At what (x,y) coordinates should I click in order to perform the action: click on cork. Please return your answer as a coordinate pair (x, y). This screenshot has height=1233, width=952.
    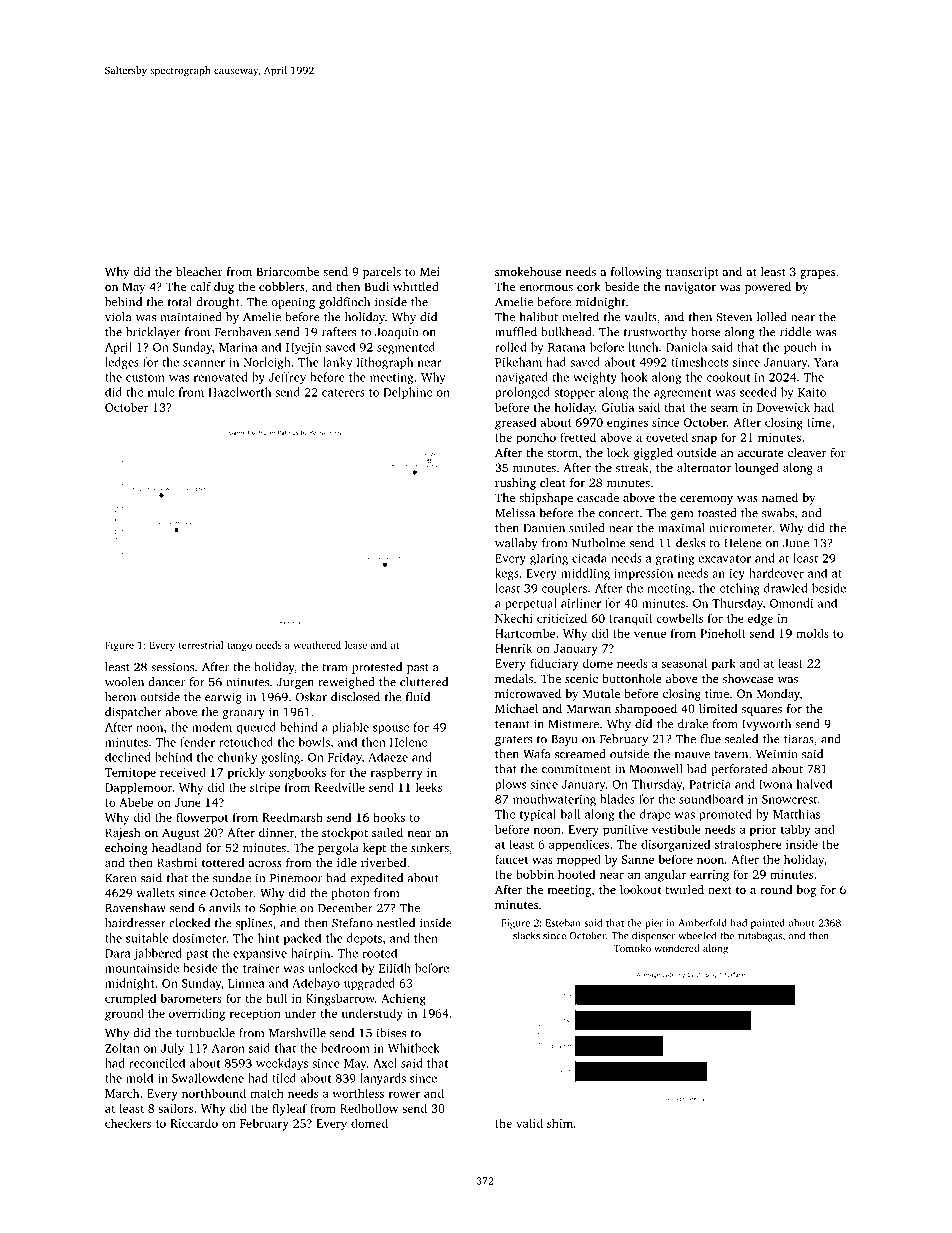
    Looking at the image, I should click on (589, 286).
